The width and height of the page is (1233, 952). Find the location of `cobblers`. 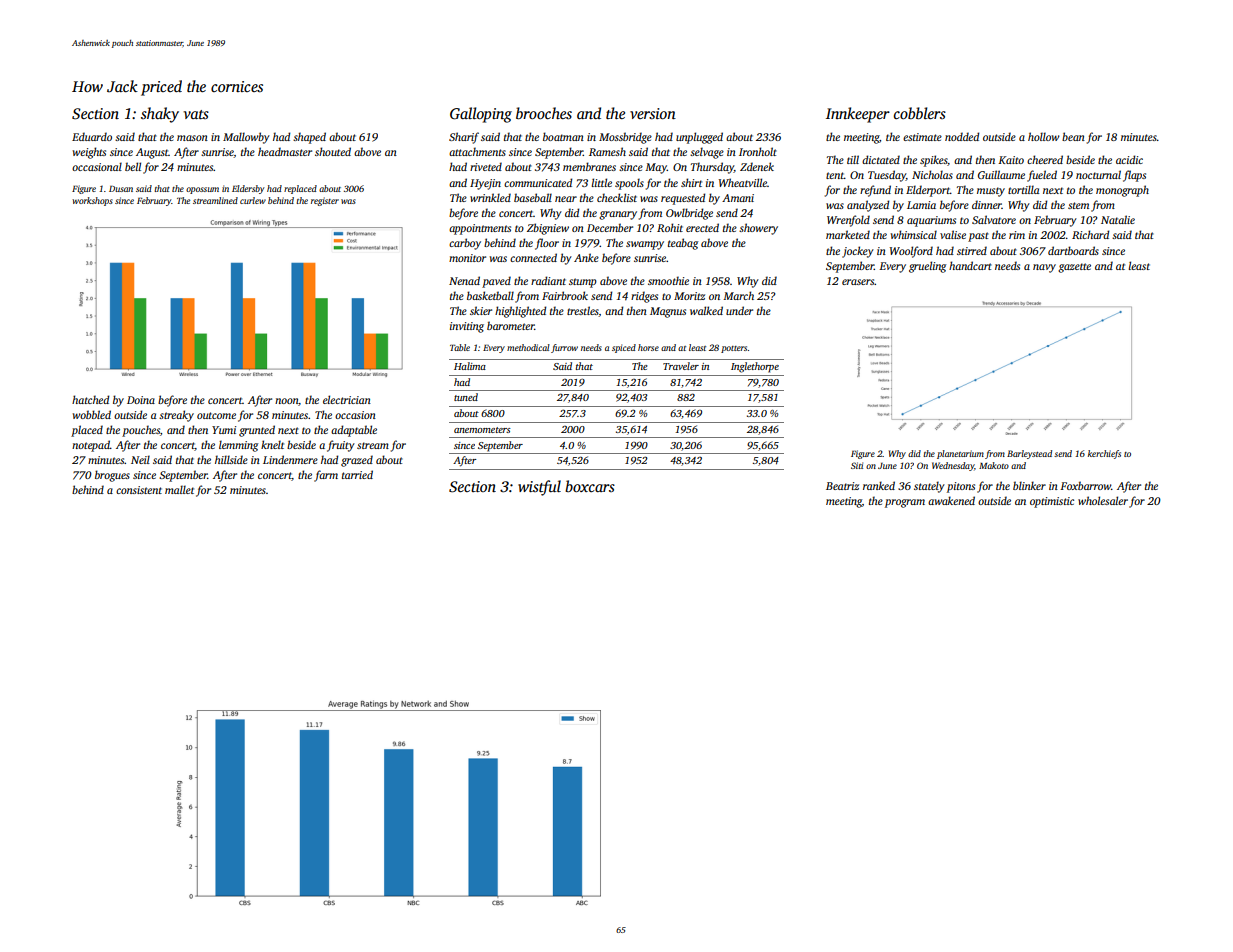

cobblers is located at coordinates (920, 113).
